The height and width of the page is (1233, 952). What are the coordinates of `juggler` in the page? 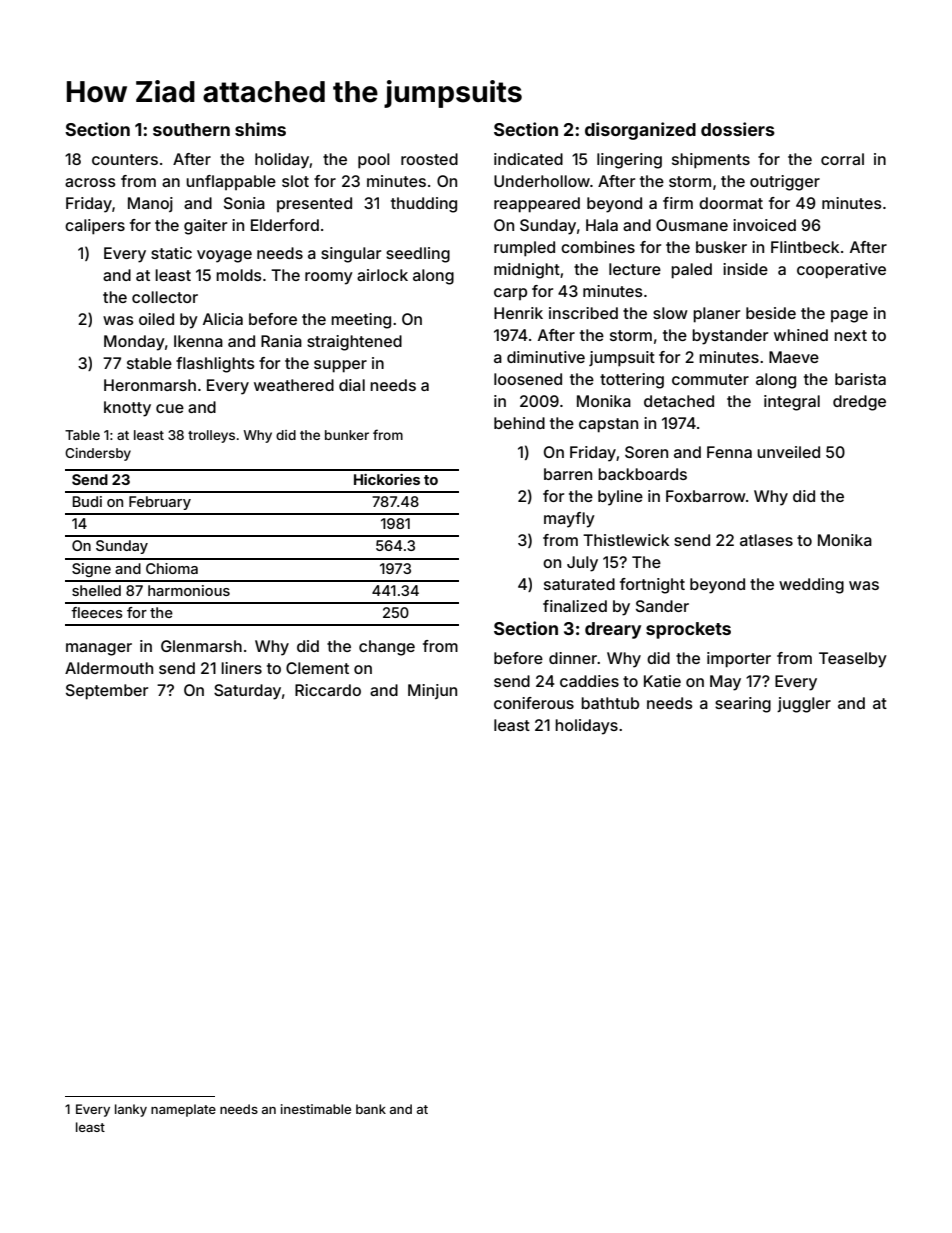 It's located at (804, 705).
